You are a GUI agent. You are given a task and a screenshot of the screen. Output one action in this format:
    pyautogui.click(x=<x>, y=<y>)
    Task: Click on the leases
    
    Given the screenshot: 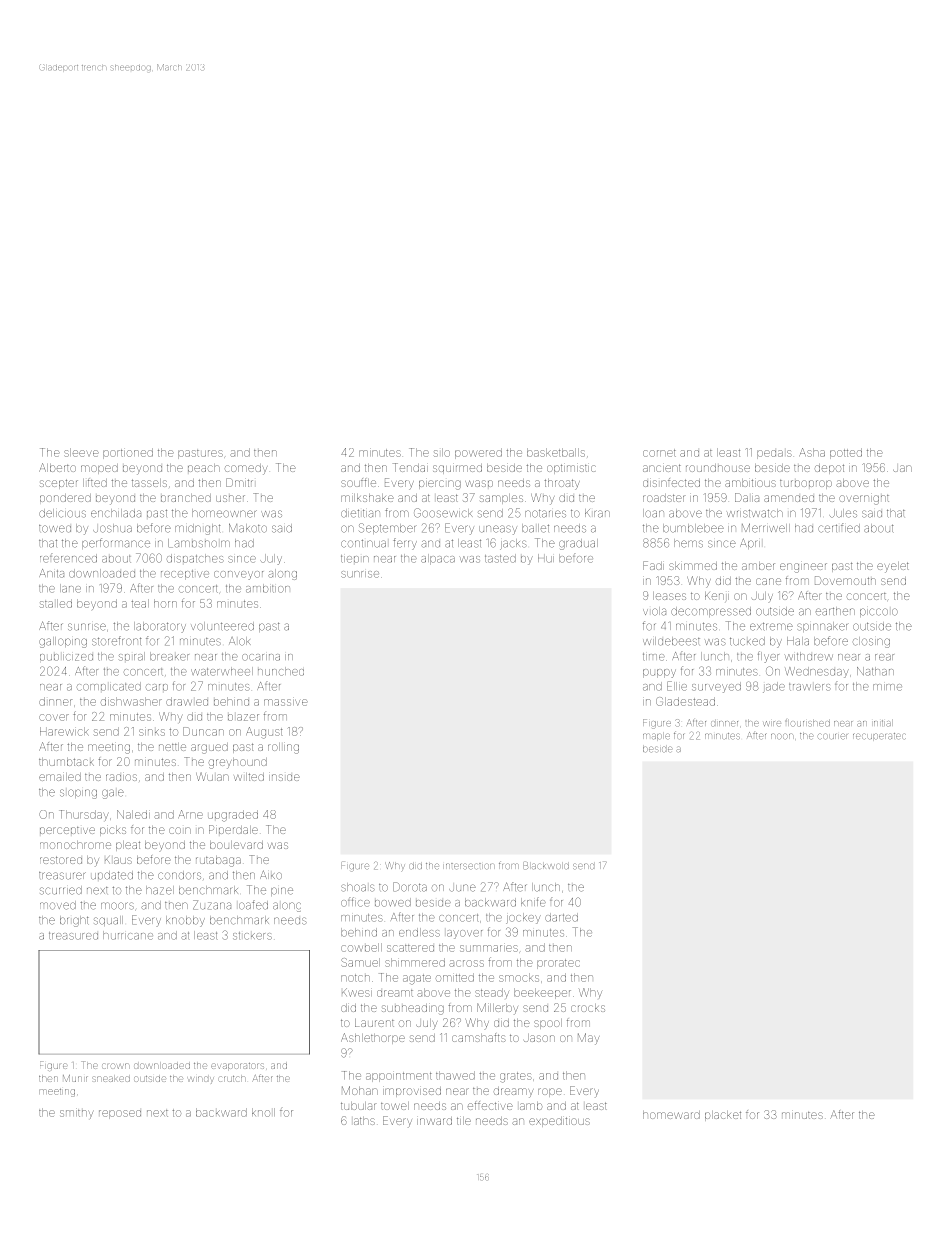 What is the action you would take?
    pyautogui.click(x=669, y=596)
